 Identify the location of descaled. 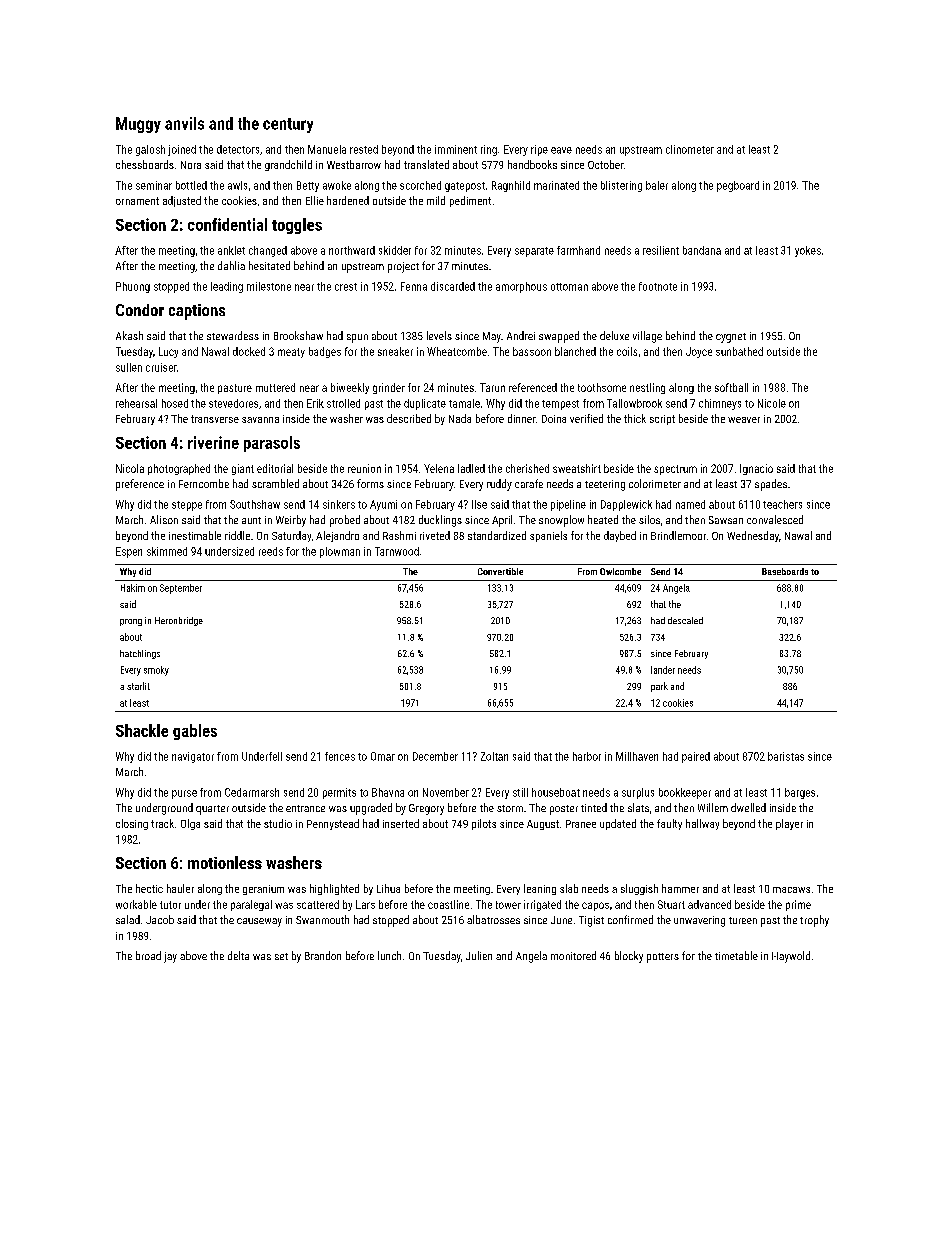
(685, 620).
